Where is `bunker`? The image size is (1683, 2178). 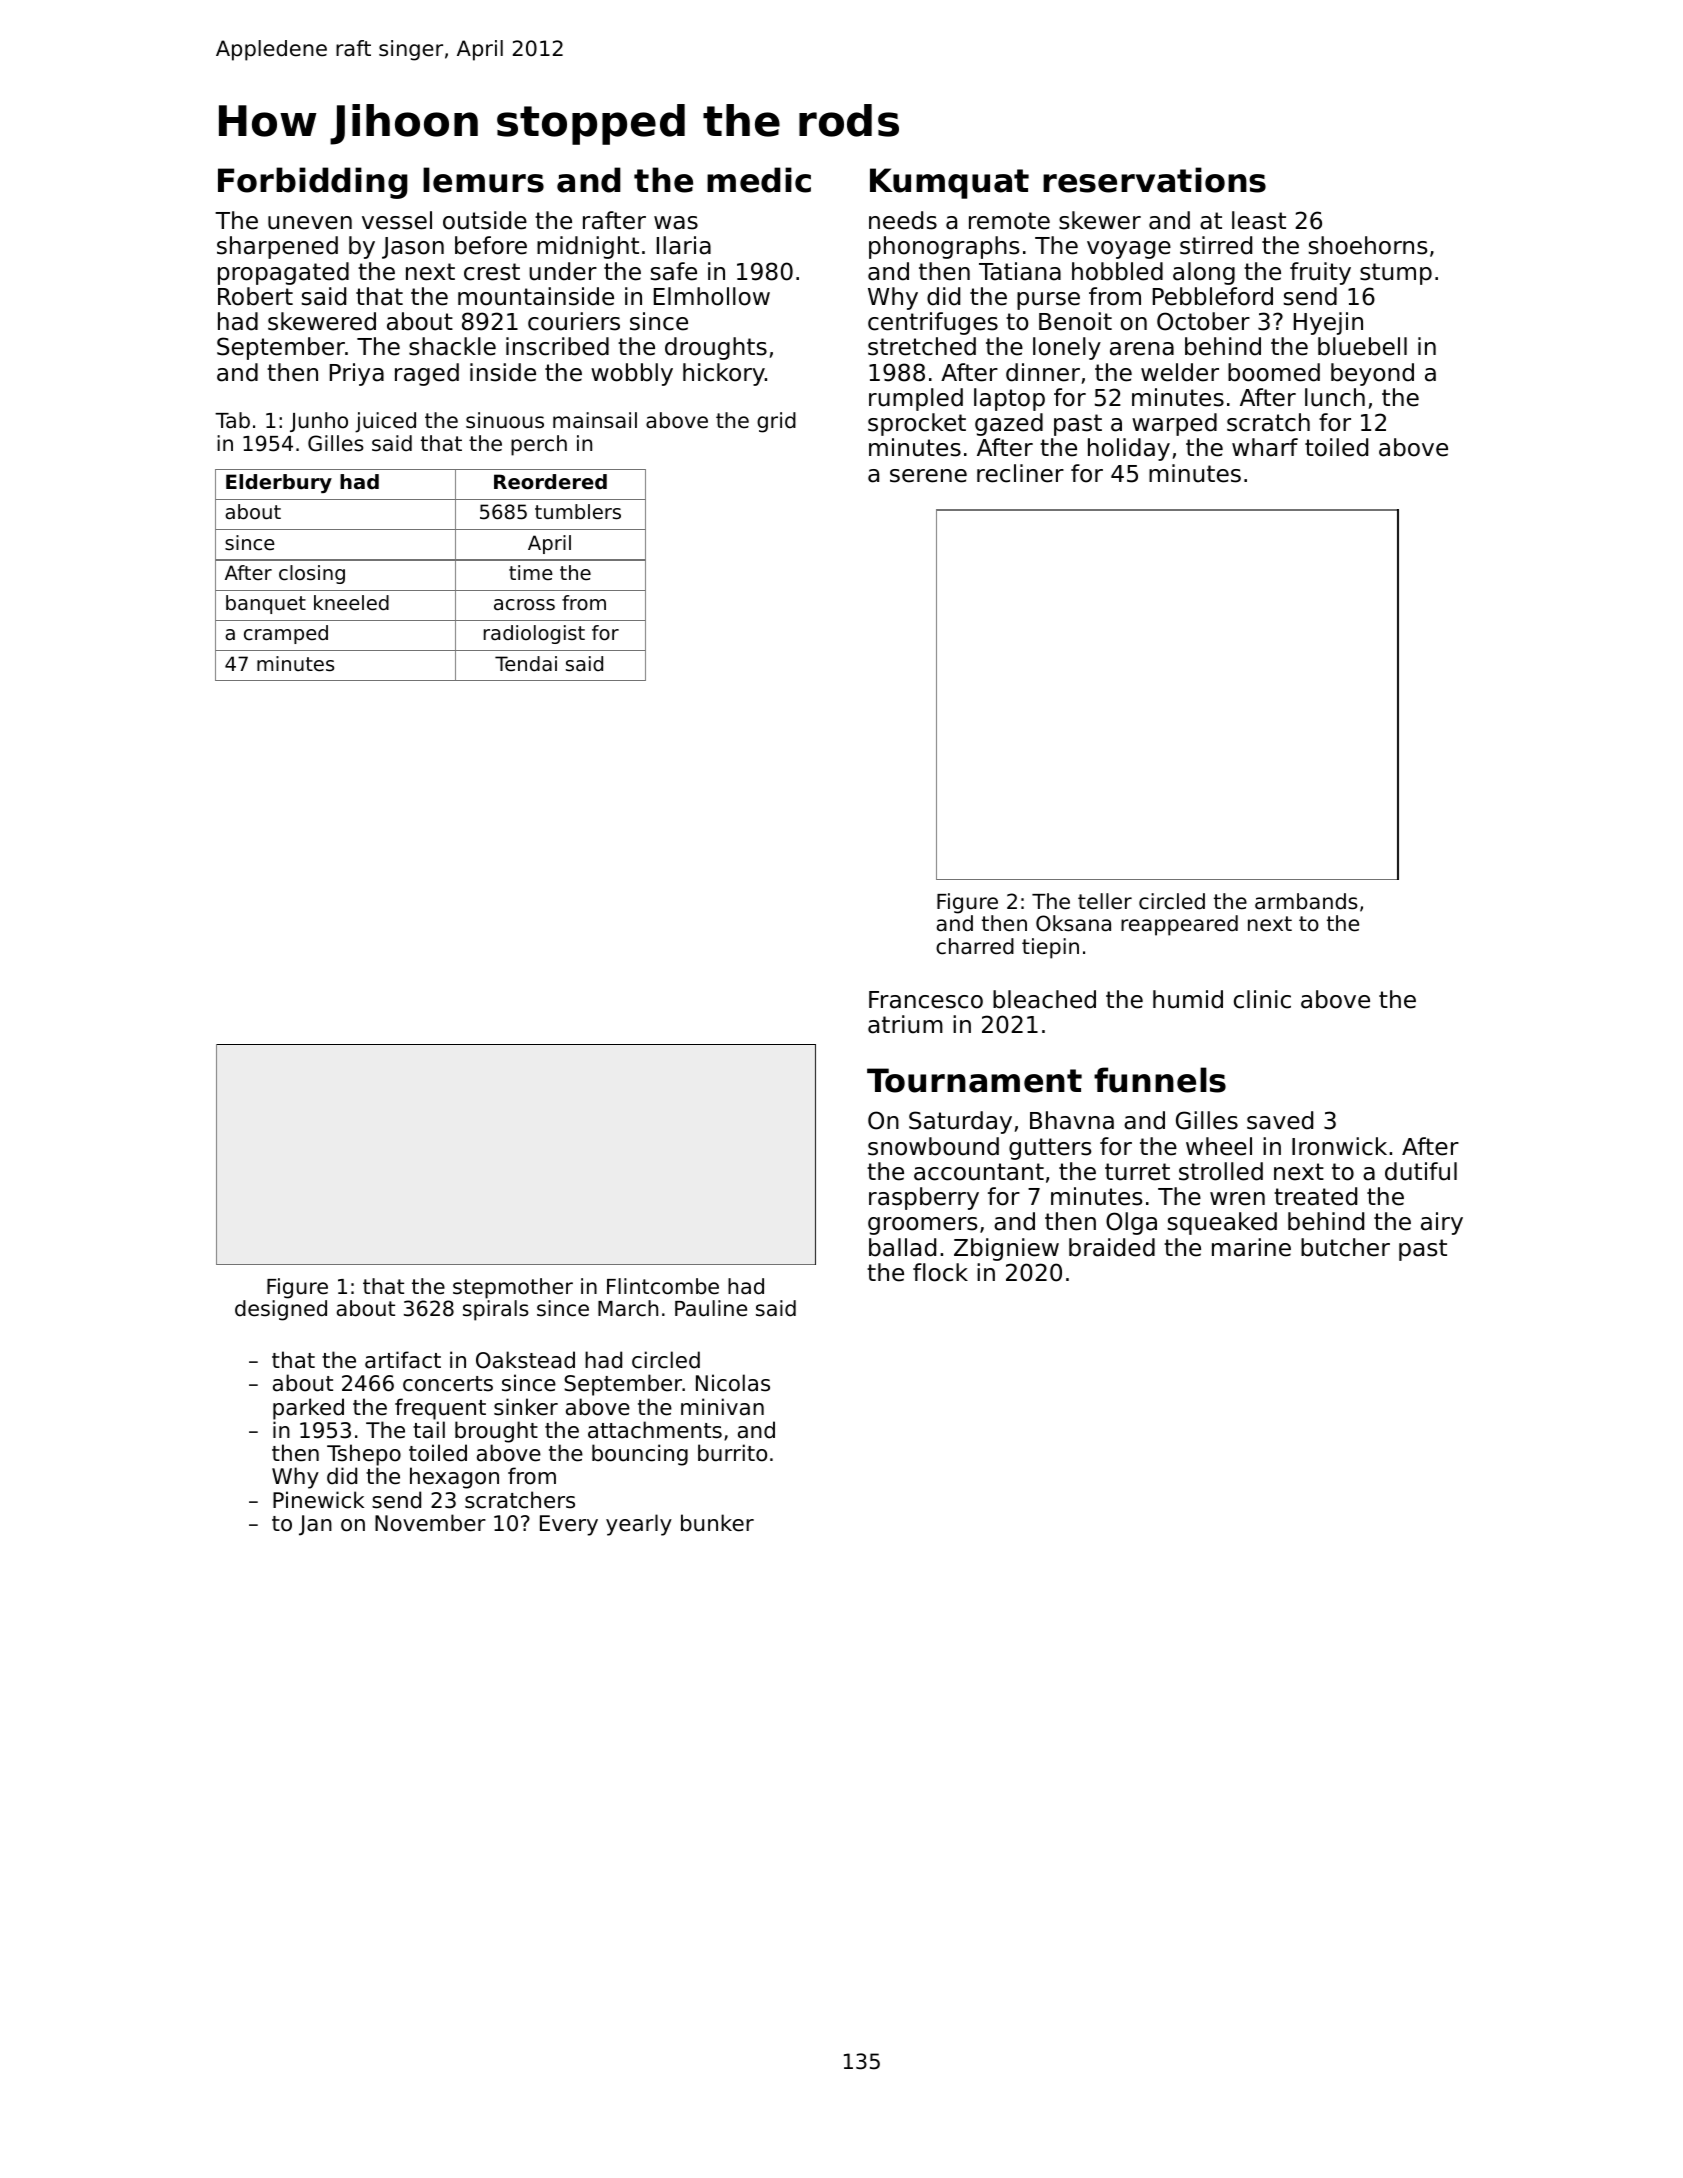 bunker is located at coordinates (717, 1523).
